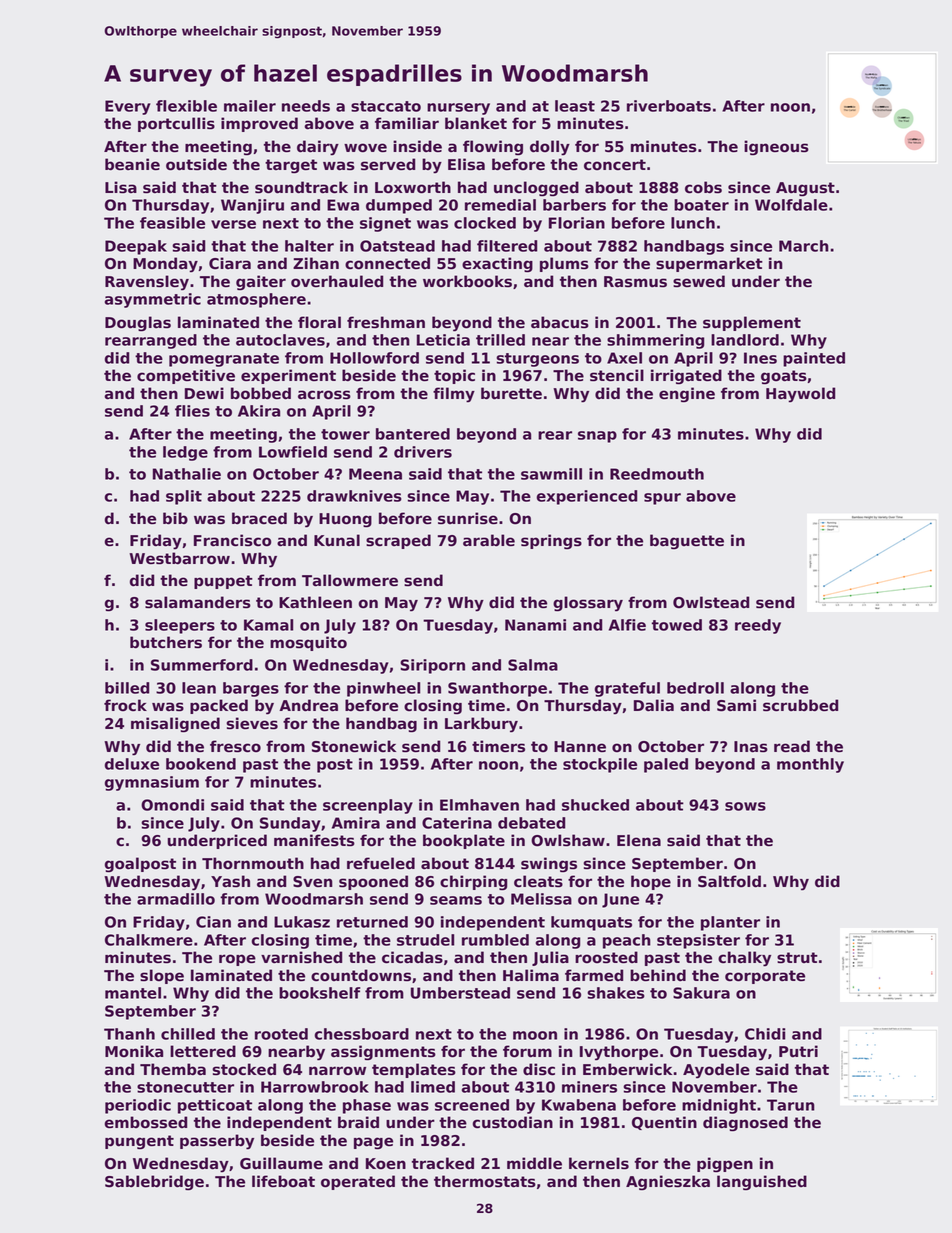 The width and height of the screenshot is (952, 1233). What do you see at coordinates (798, 1051) in the screenshot?
I see `Putri` at bounding box center [798, 1051].
